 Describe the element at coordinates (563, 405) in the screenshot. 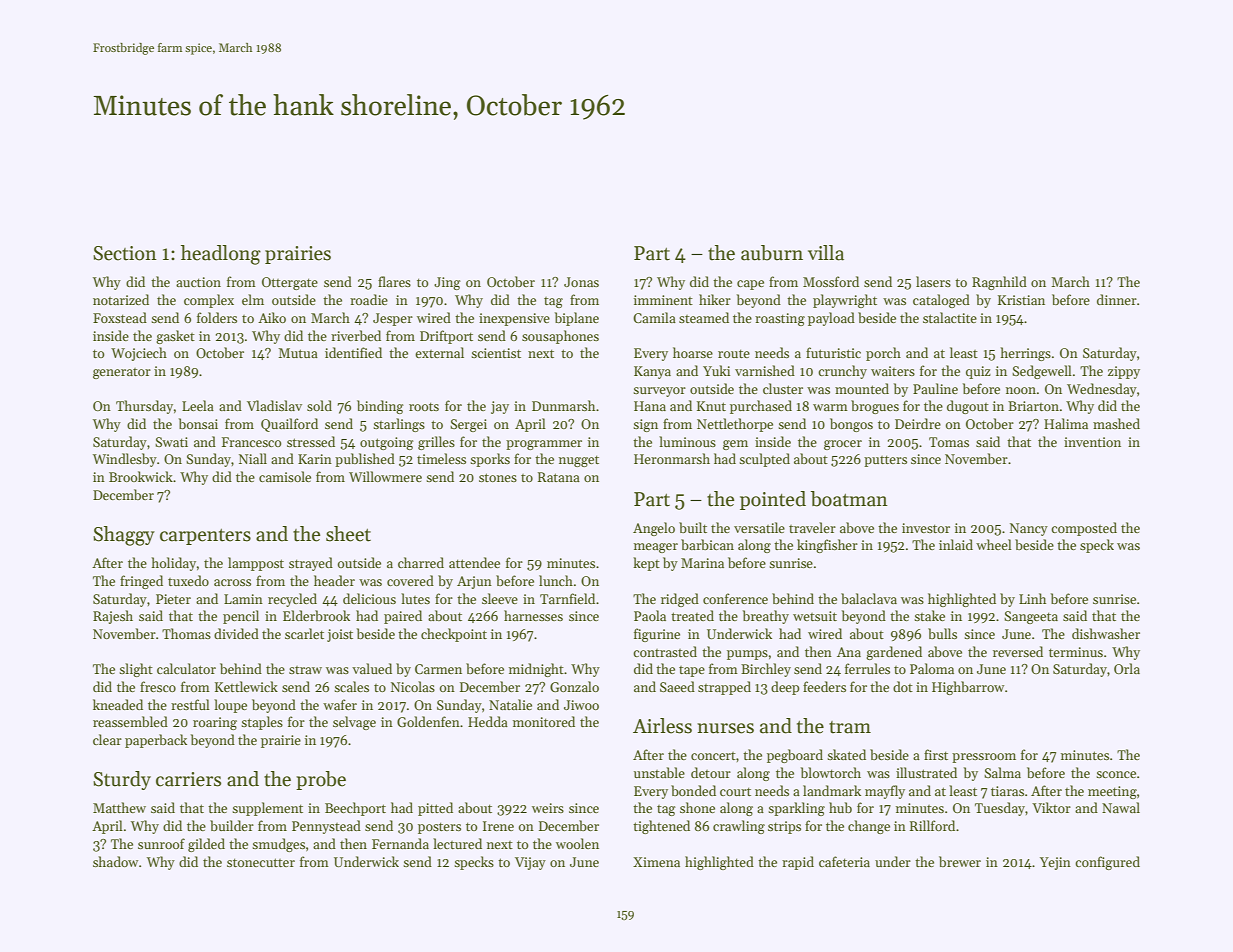

I see `Dunmarsh` at that location.
